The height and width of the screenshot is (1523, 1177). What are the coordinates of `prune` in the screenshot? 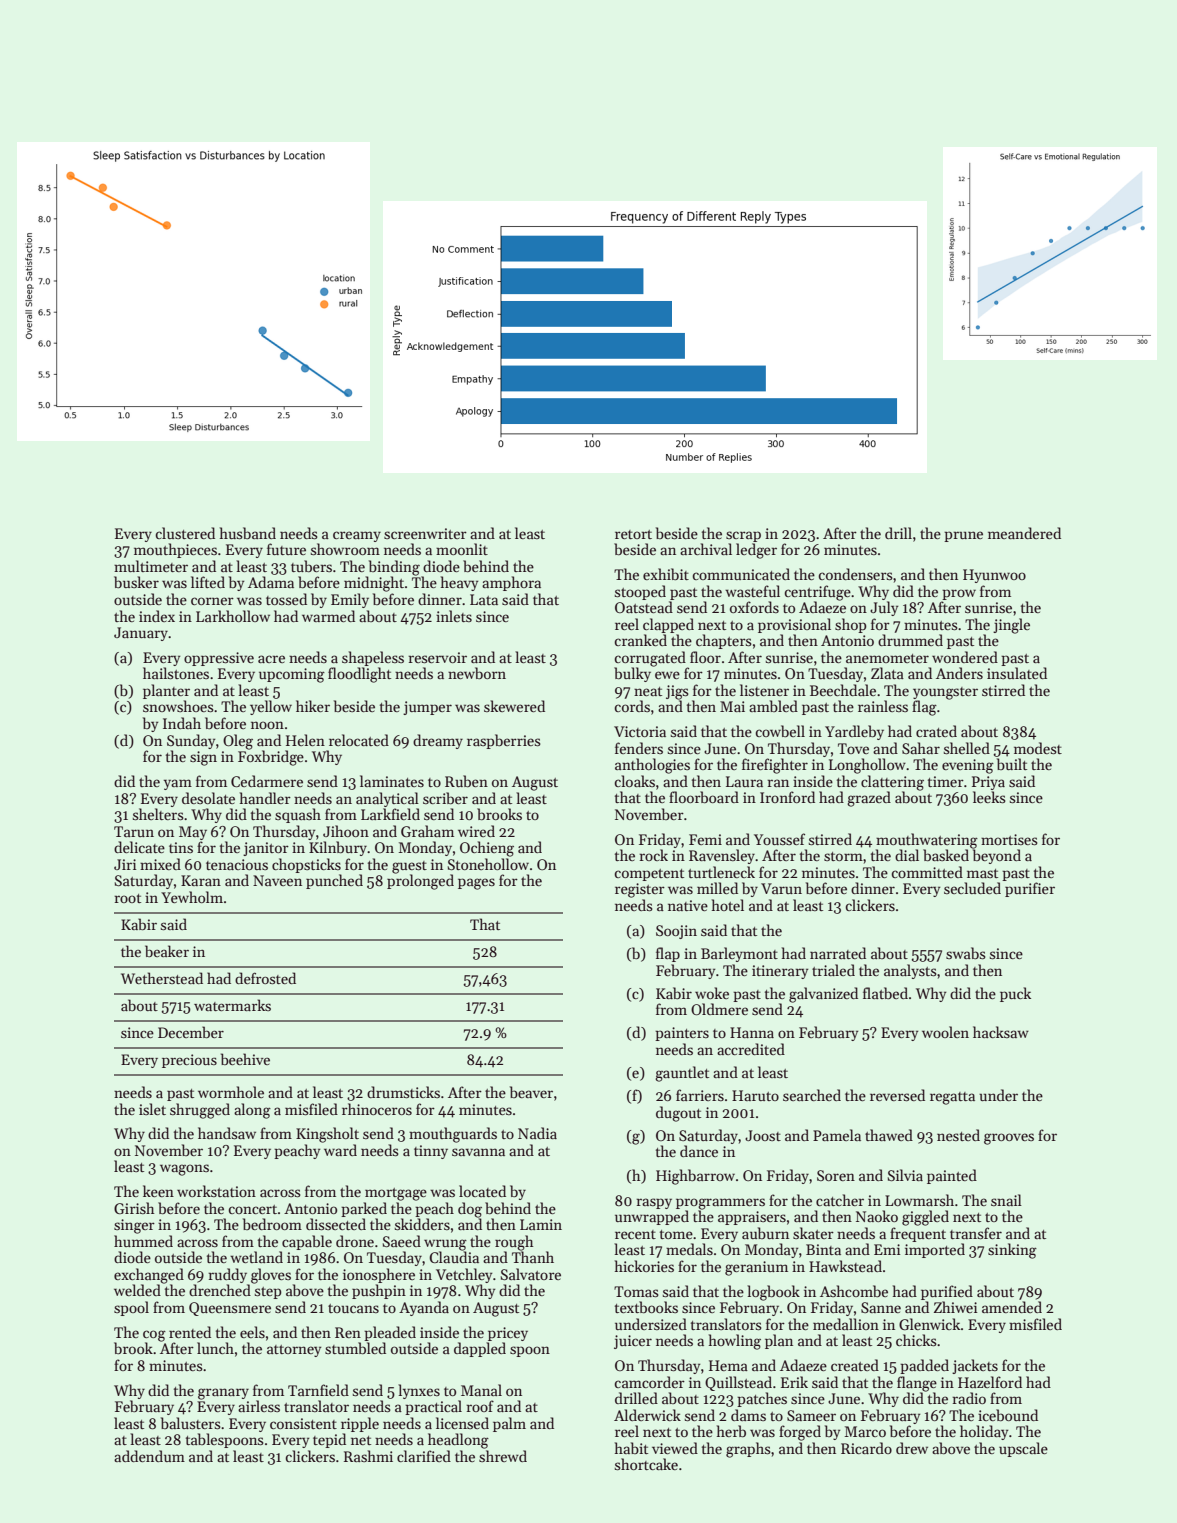 It's located at (963, 536).
